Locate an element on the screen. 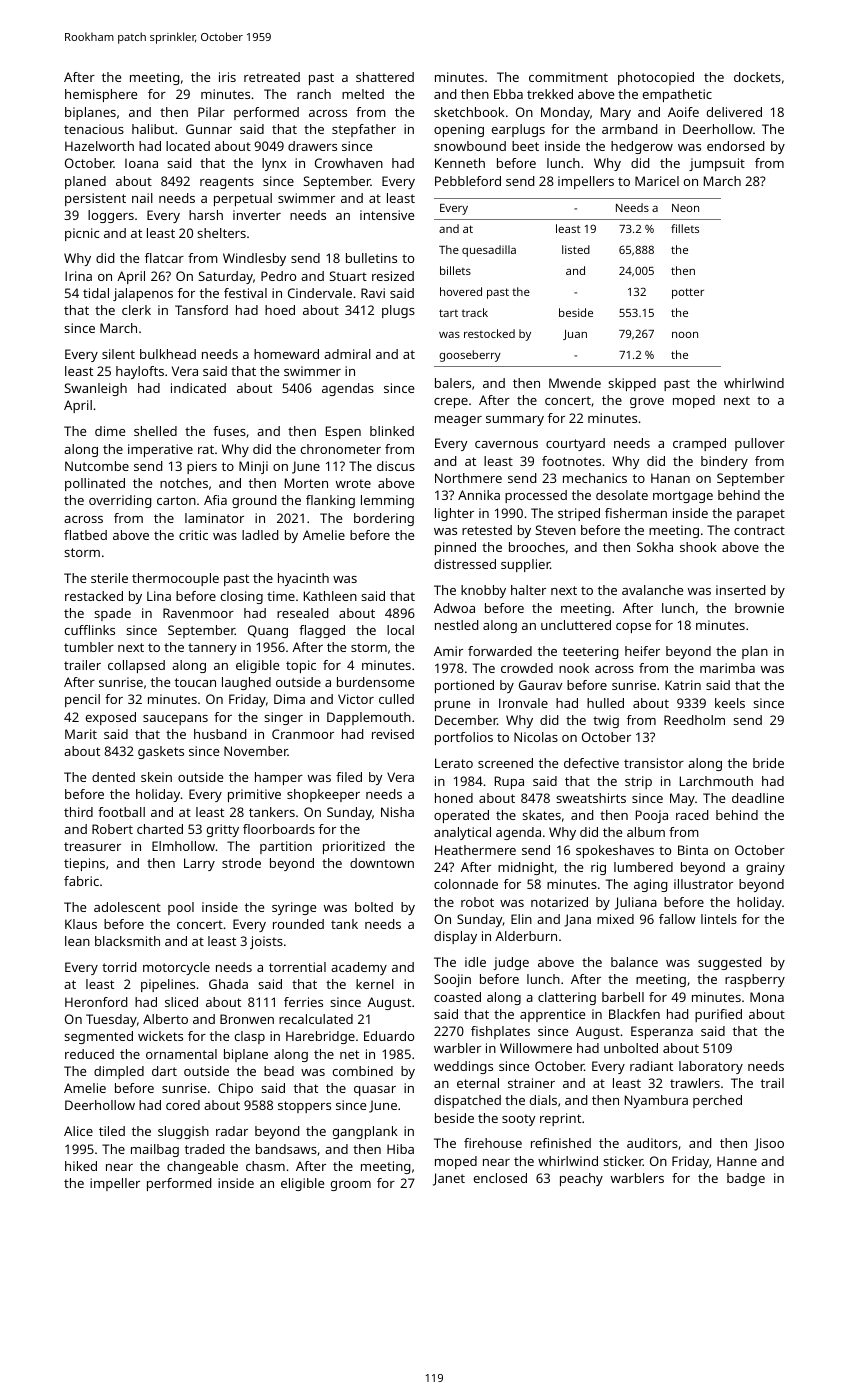 The height and width of the screenshot is (1400, 849). defective is located at coordinates (591, 763).
